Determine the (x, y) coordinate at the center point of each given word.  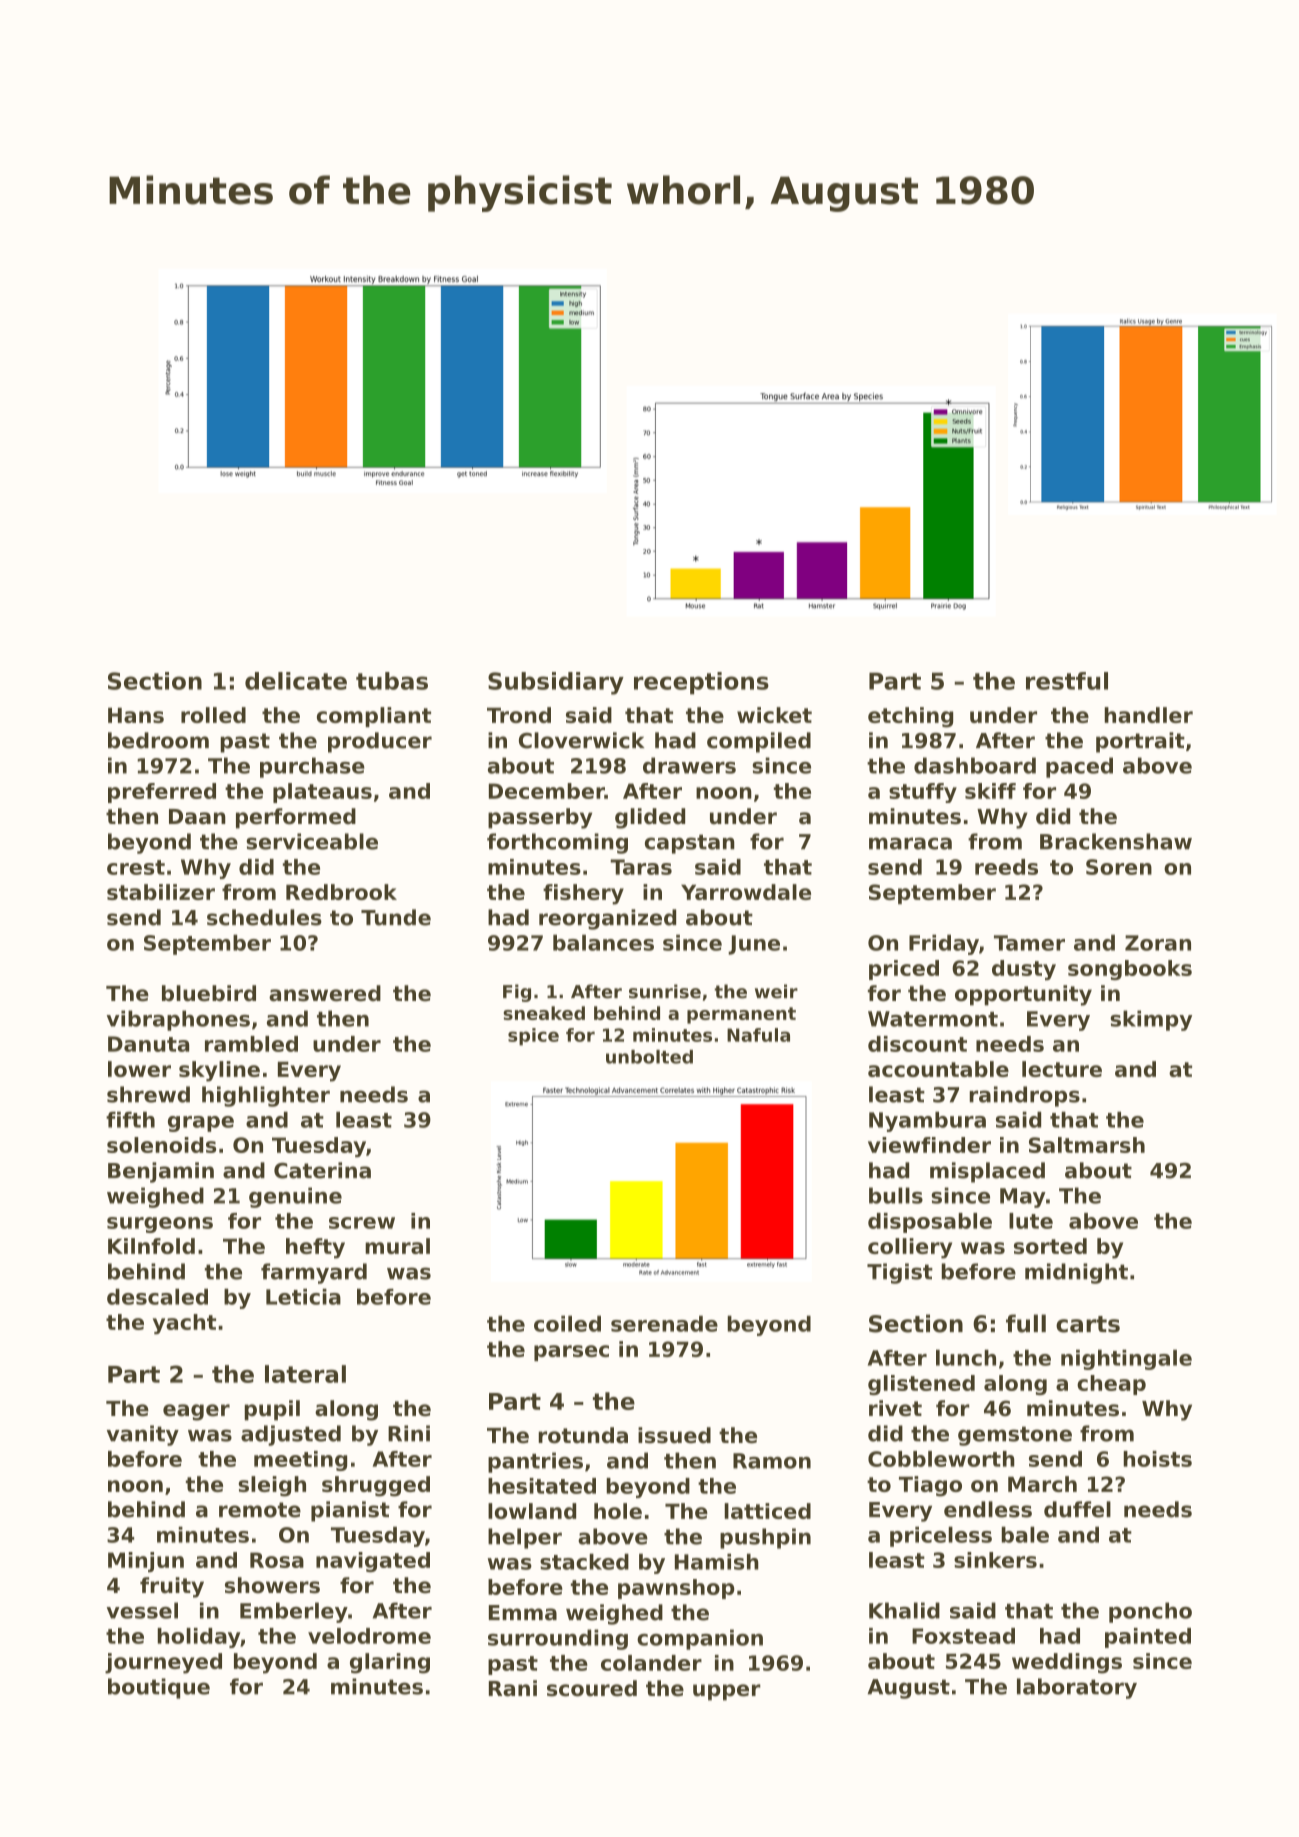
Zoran (1158, 943)
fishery (583, 894)
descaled (157, 1296)
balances (603, 942)
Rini (409, 1433)
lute (1031, 1221)
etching (910, 717)
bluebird (209, 993)
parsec (571, 1353)
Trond (519, 715)
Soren (1119, 867)
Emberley (294, 1612)
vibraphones (178, 1020)
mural (397, 1246)
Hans (136, 715)
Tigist (900, 1273)
